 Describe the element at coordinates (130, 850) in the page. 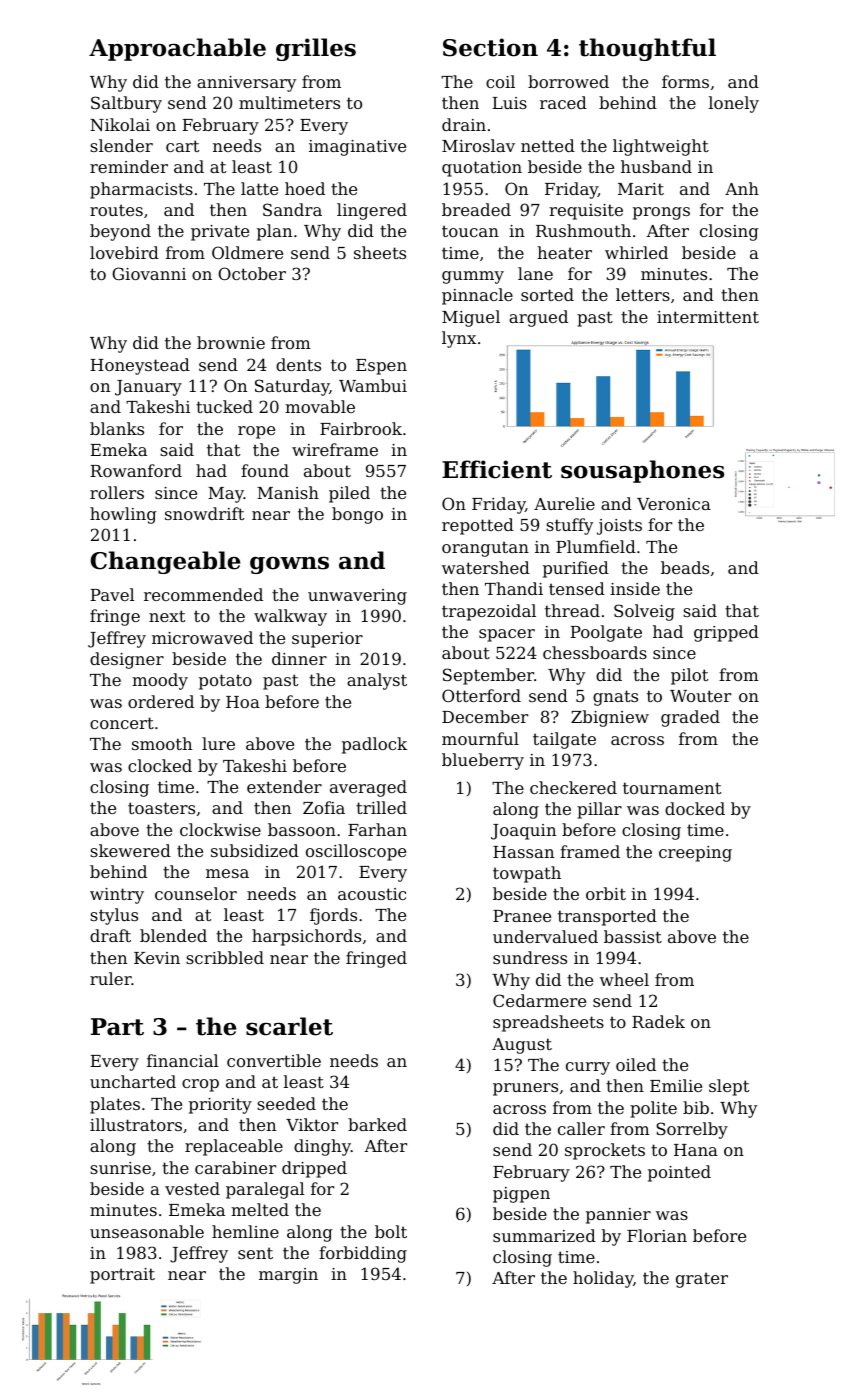

I see `skewered` at that location.
